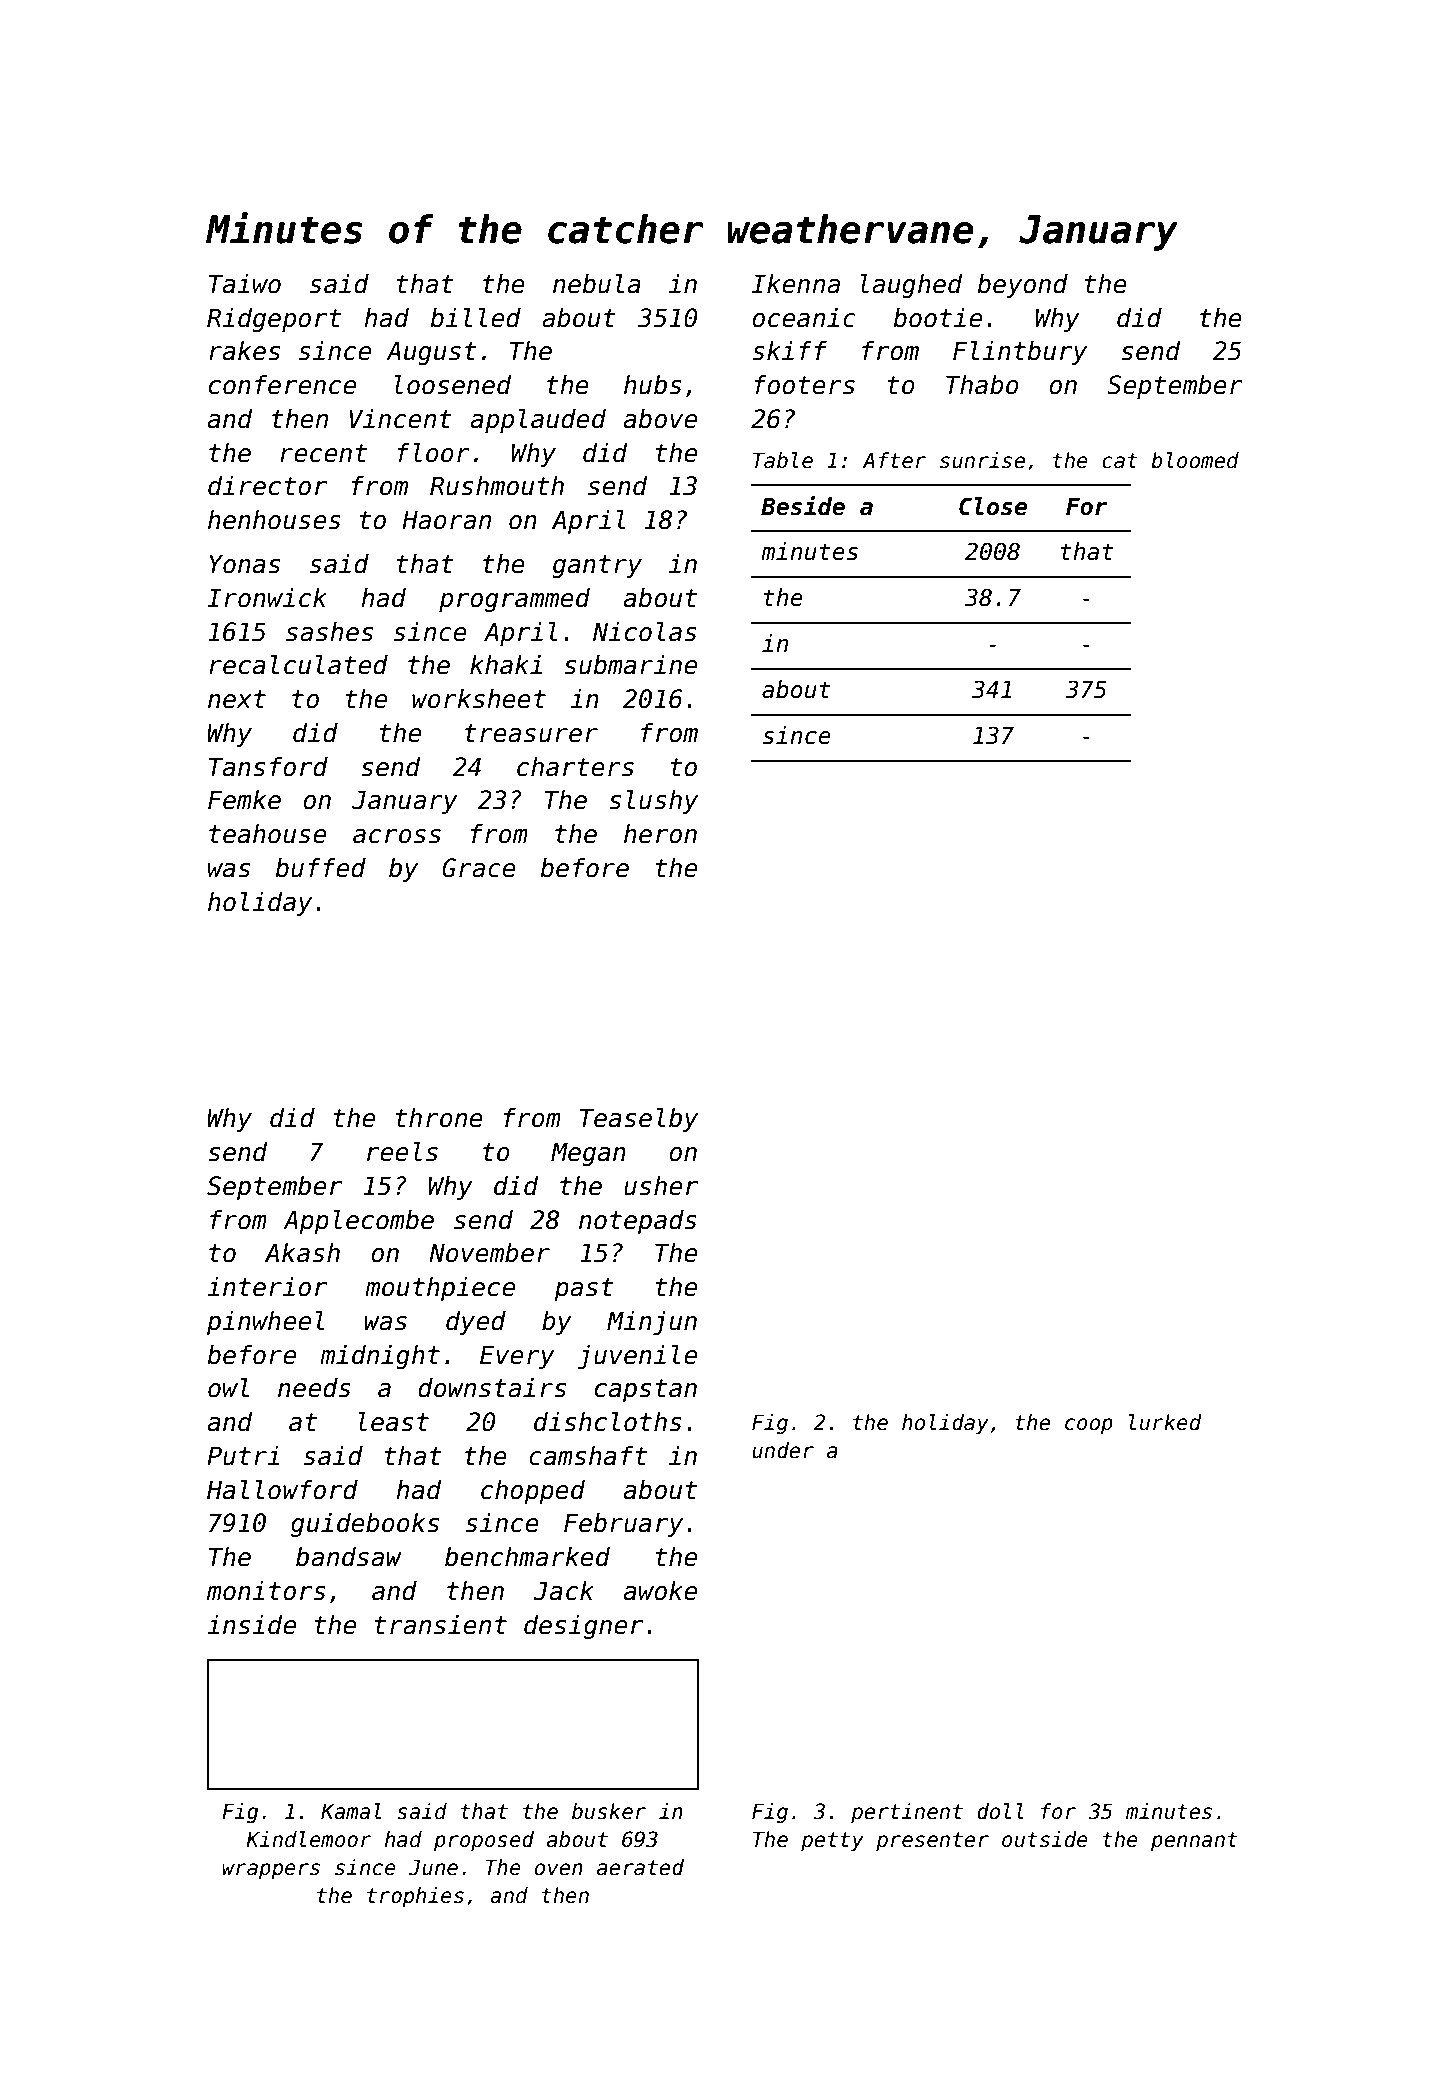 The width and height of the document is (1450, 2100). I want to click on Haoran, so click(446, 520).
